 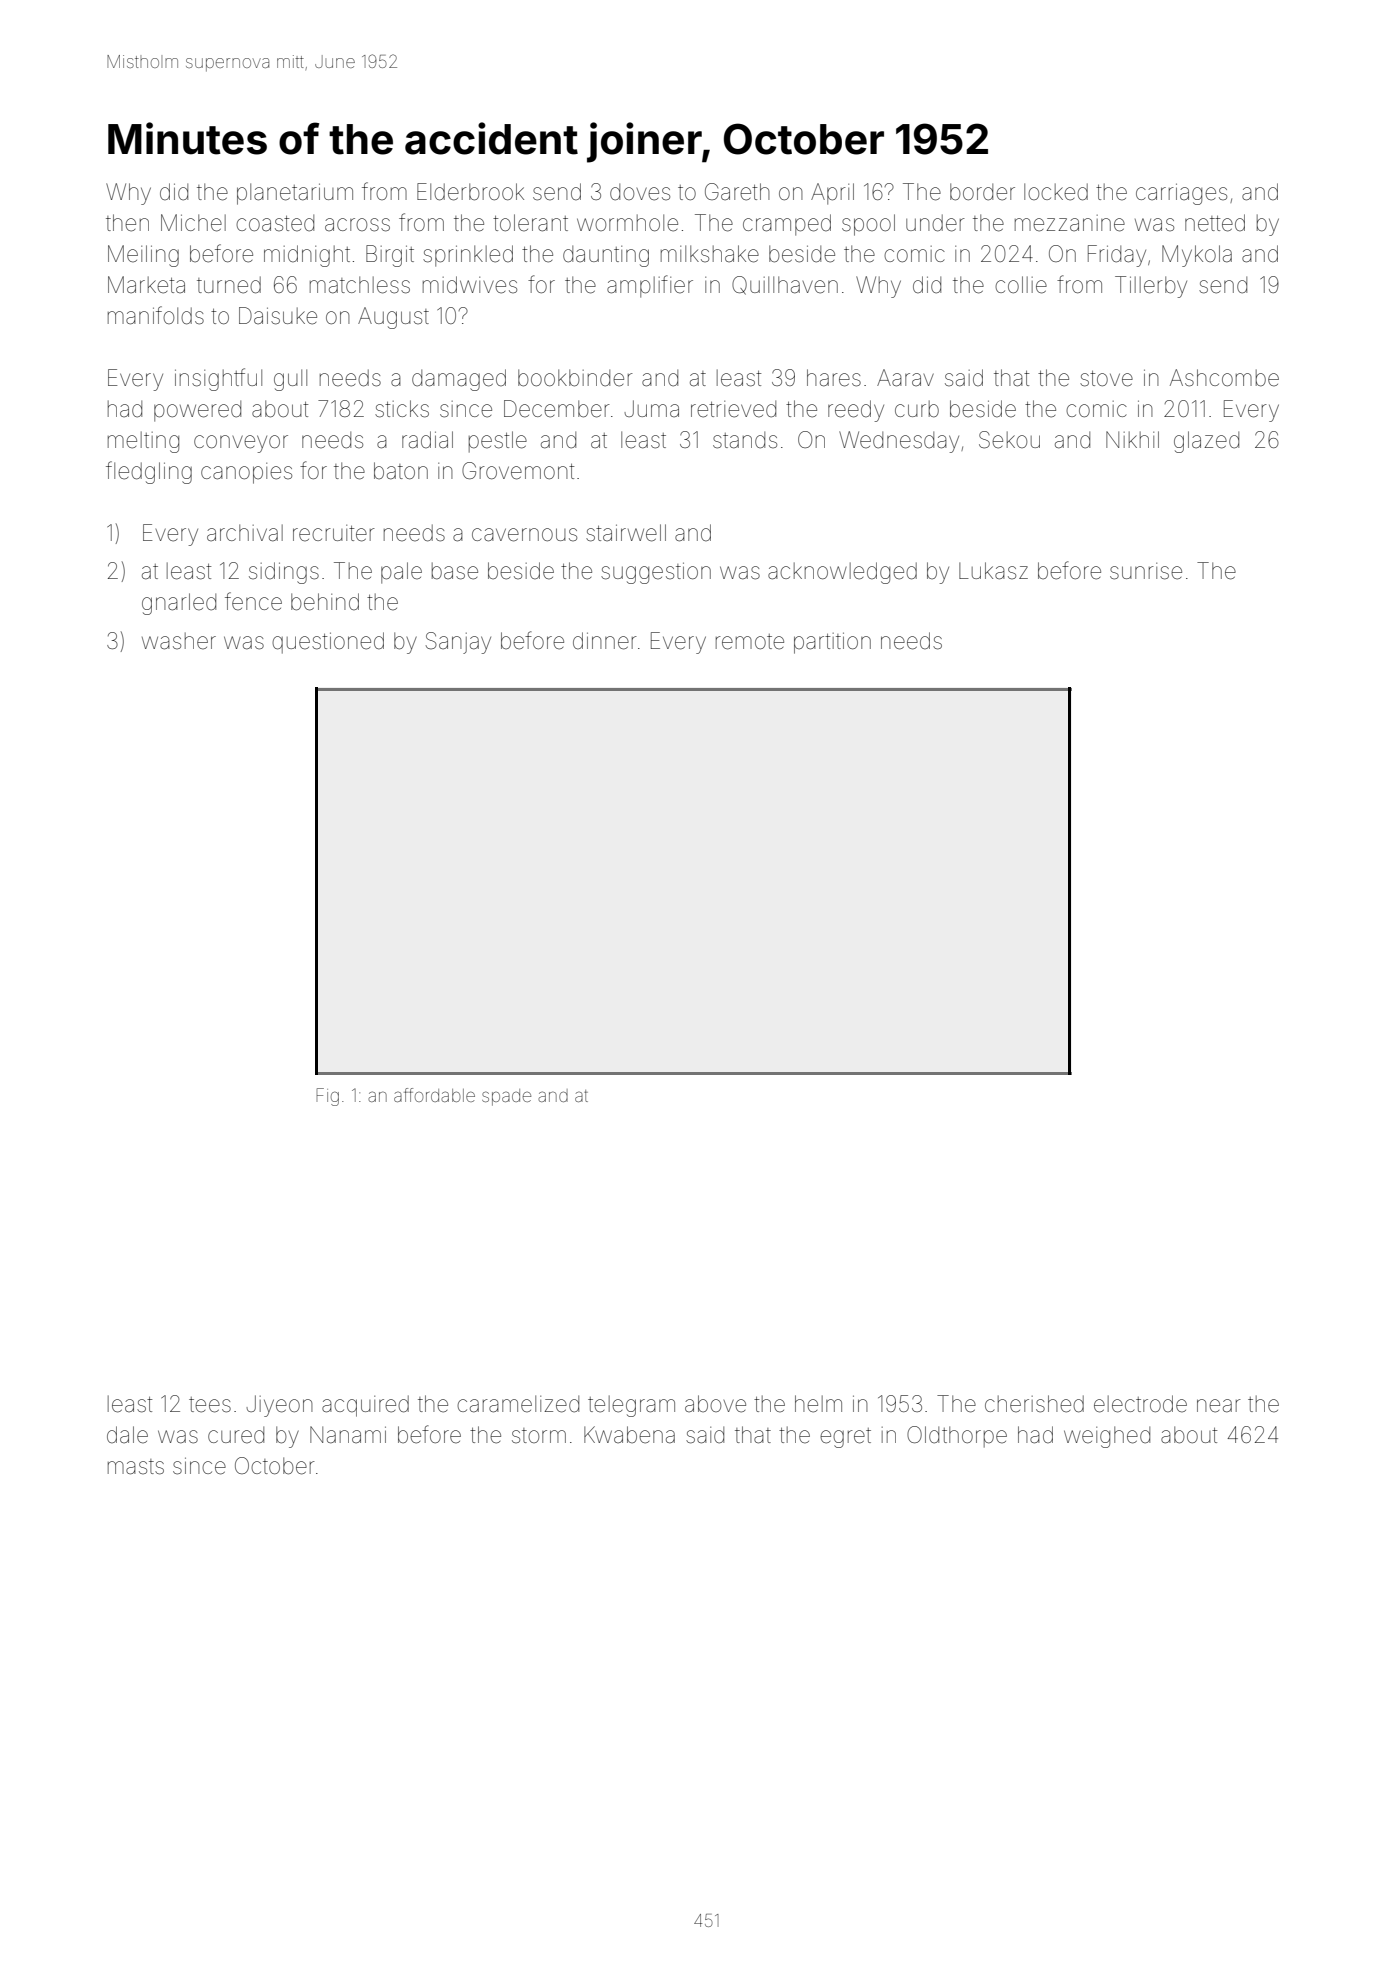 I want to click on spade, so click(x=506, y=1097).
